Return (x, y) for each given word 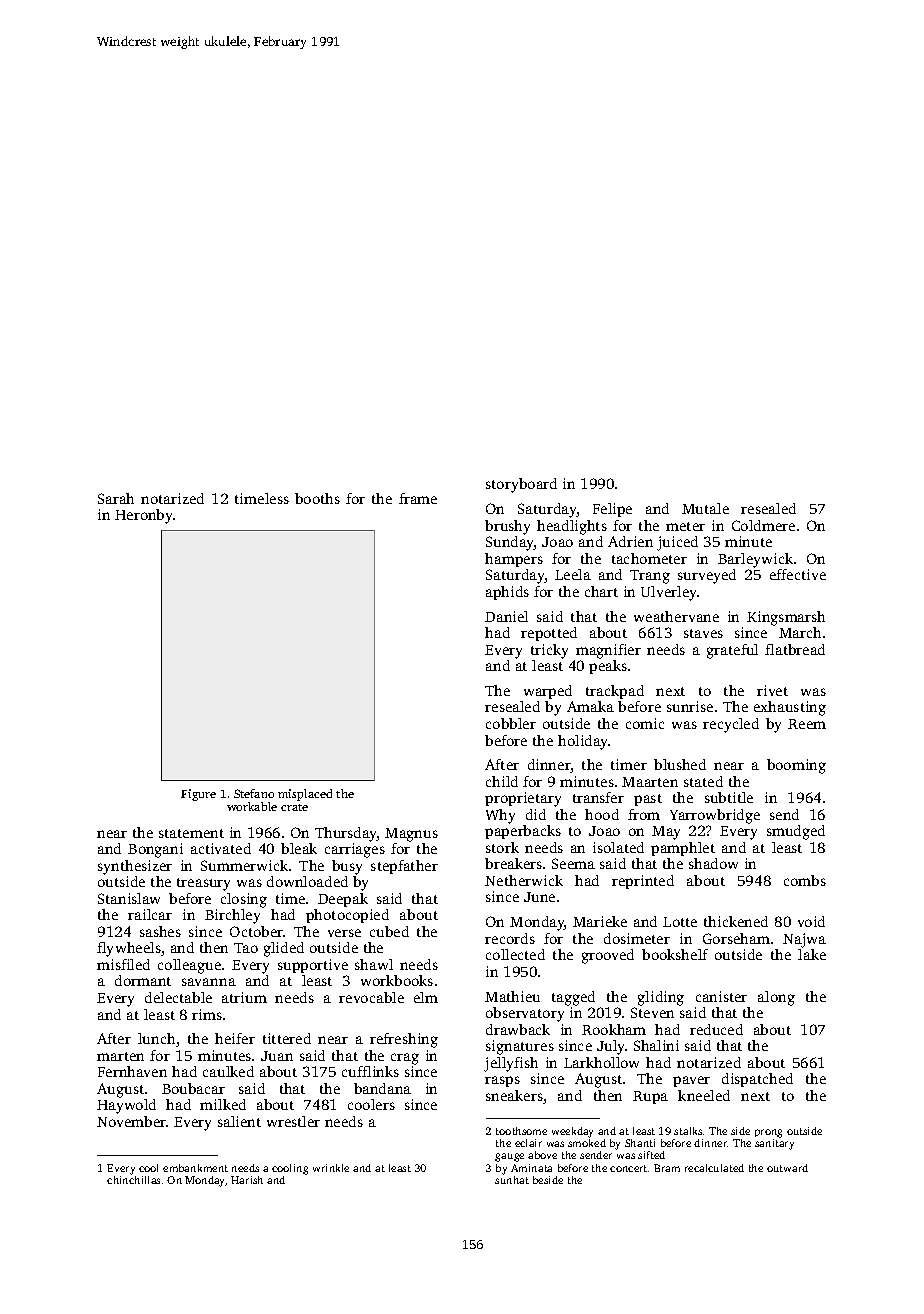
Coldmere (763, 525)
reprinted (643, 882)
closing (244, 900)
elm (426, 997)
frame (418, 498)
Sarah (116, 498)
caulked (228, 1071)
